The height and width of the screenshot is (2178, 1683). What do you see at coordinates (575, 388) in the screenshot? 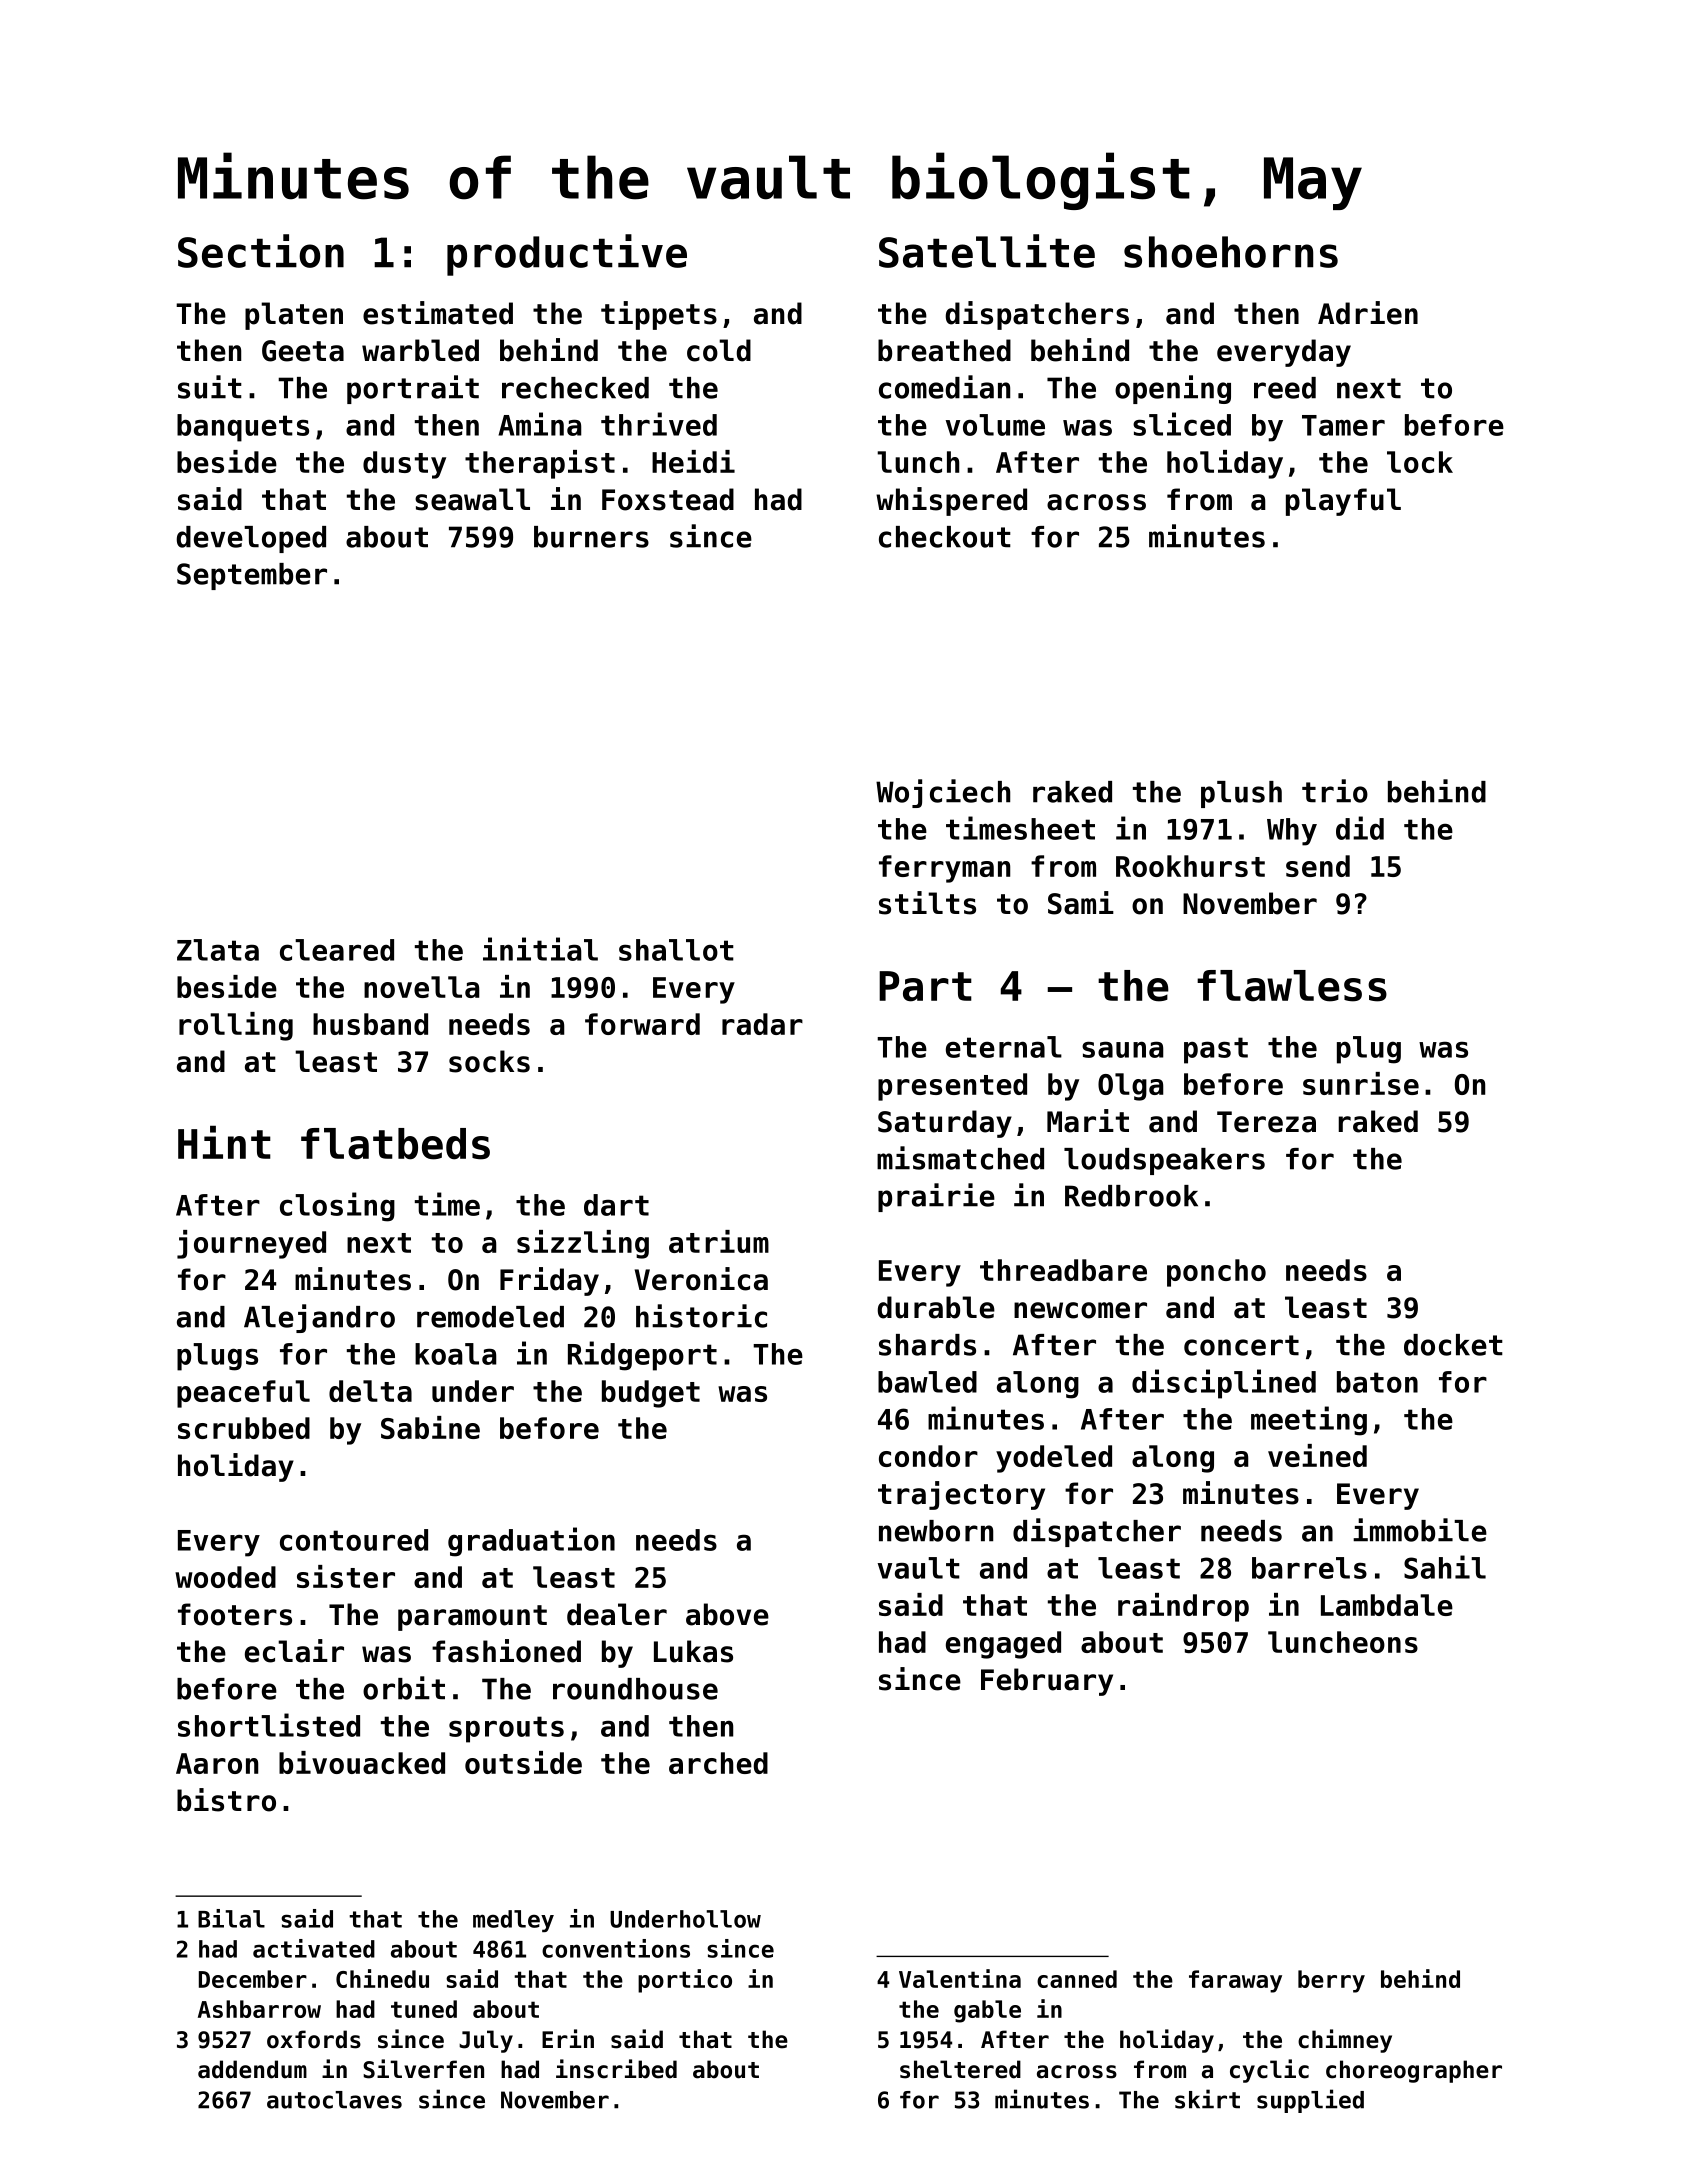
I see `rechecked` at bounding box center [575, 388].
